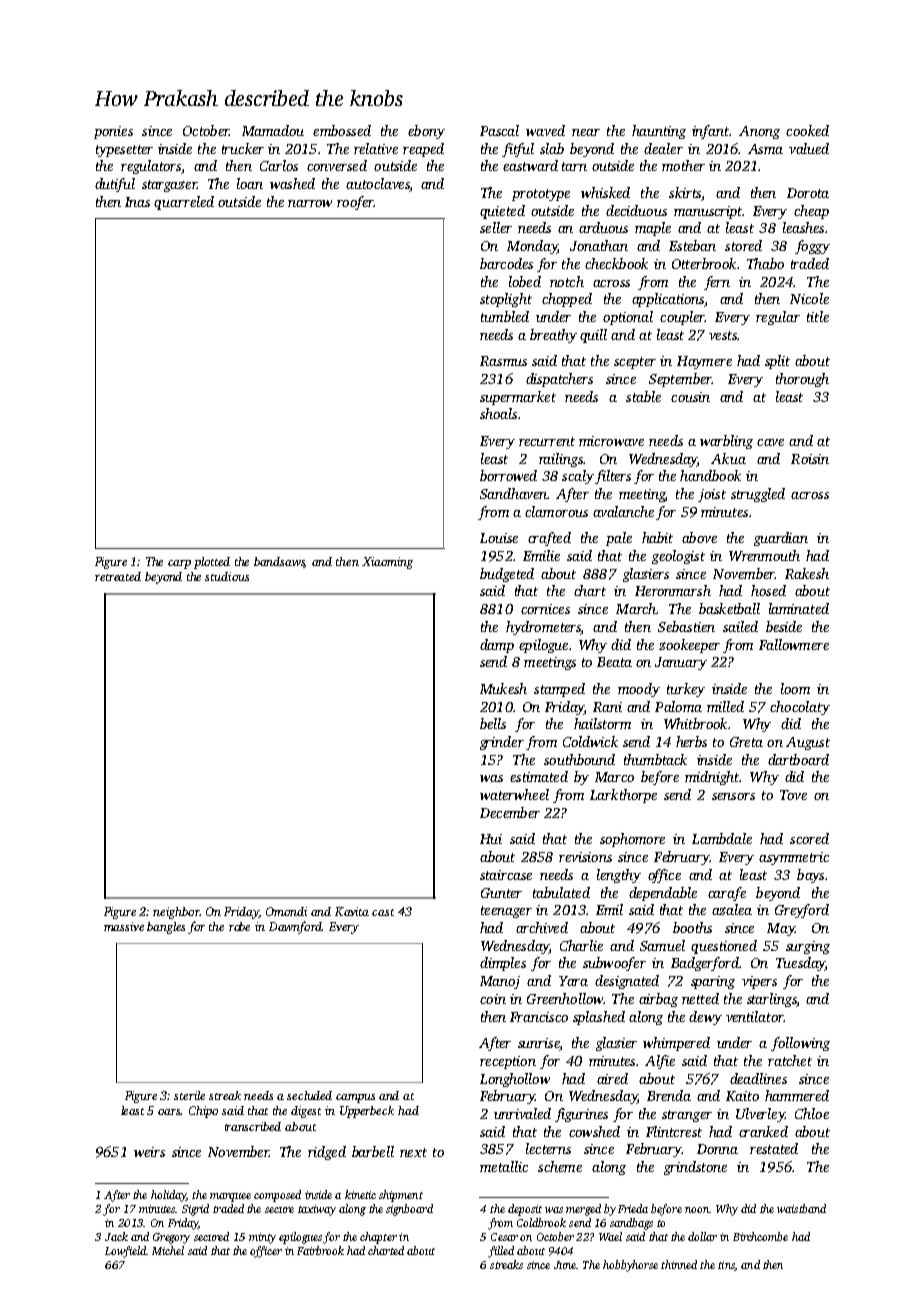  I want to click on quarreled, so click(184, 203).
